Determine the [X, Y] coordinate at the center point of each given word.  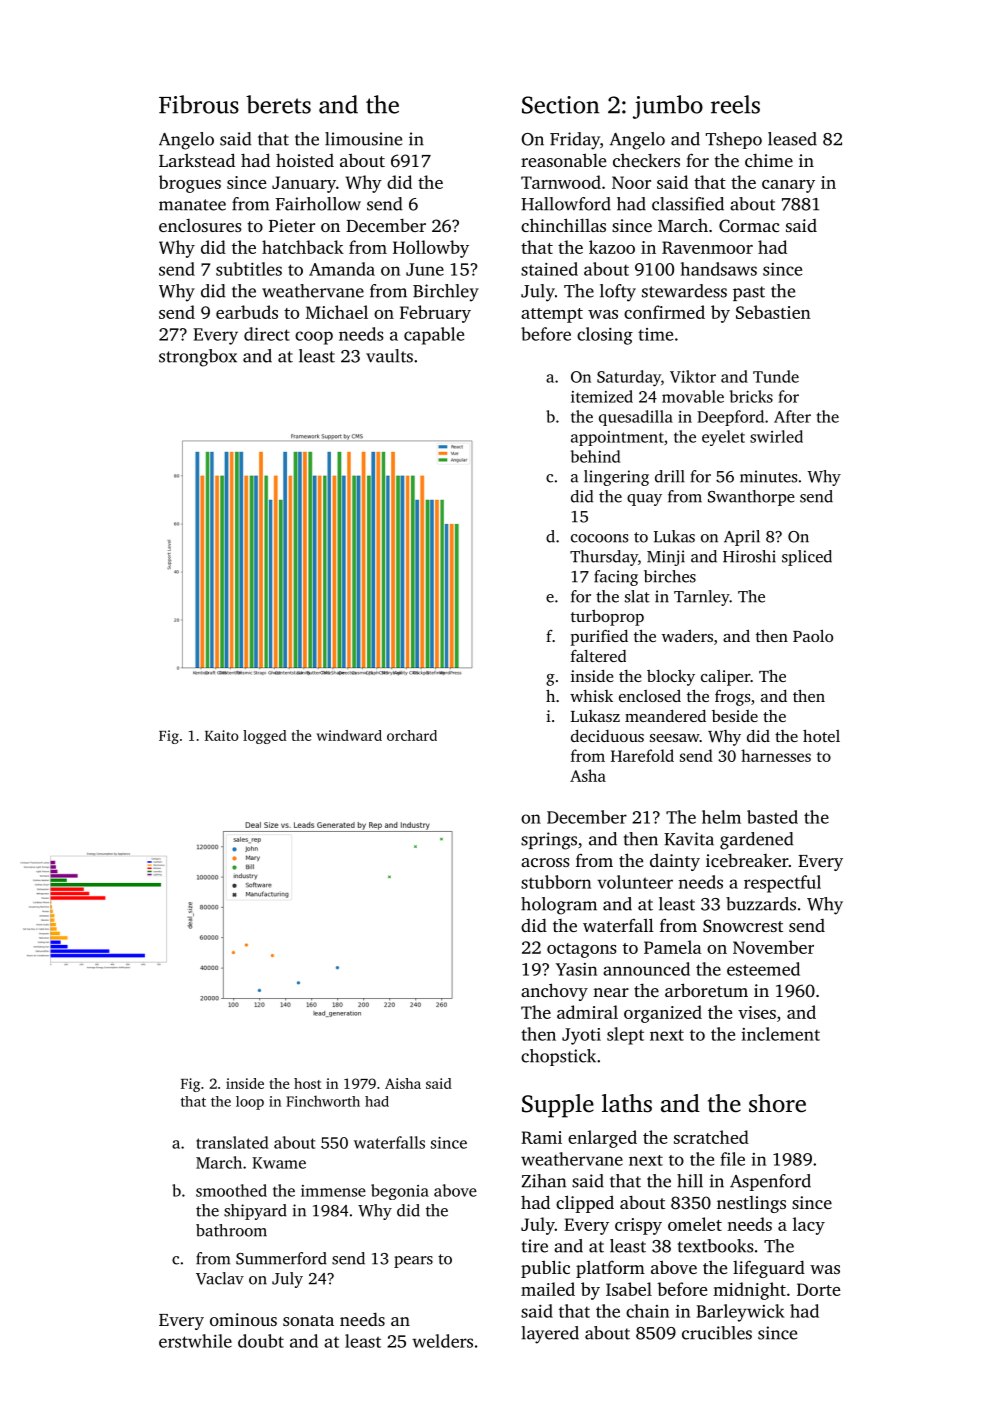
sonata [308, 1320]
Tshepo [734, 140]
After [792, 416]
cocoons [599, 538]
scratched [711, 1137]
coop [314, 338]
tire [535, 1246]
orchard [412, 735]
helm [721, 817]
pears [413, 1262]
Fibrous [199, 104]
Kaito [222, 735]
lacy [809, 1226]
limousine [363, 139]
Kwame [279, 1163]
